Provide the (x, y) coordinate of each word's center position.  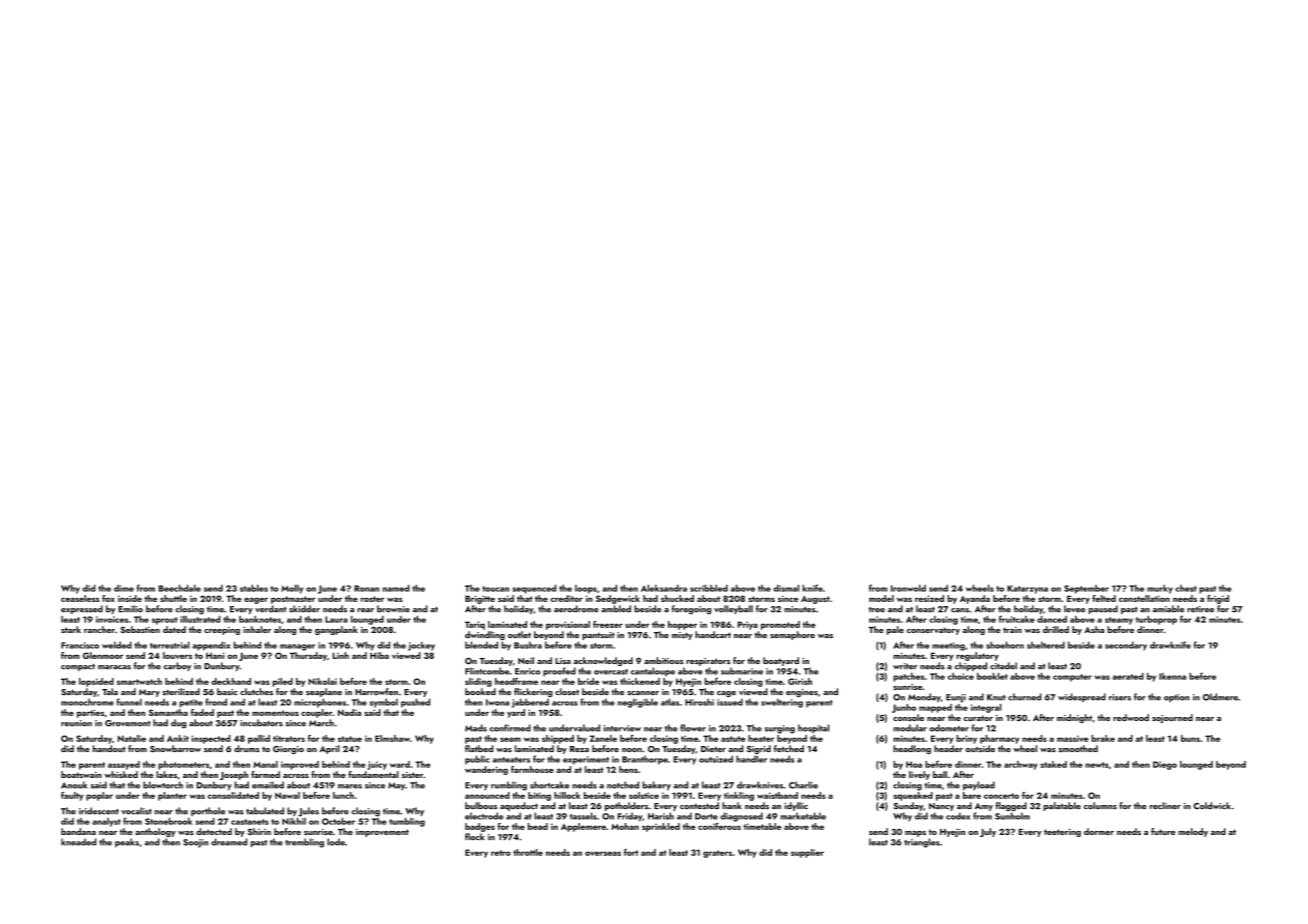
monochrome (87, 702)
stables (254, 588)
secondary (1126, 646)
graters (717, 854)
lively (919, 775)
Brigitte (480, 599)
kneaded (78, 842)
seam (510, 739)
